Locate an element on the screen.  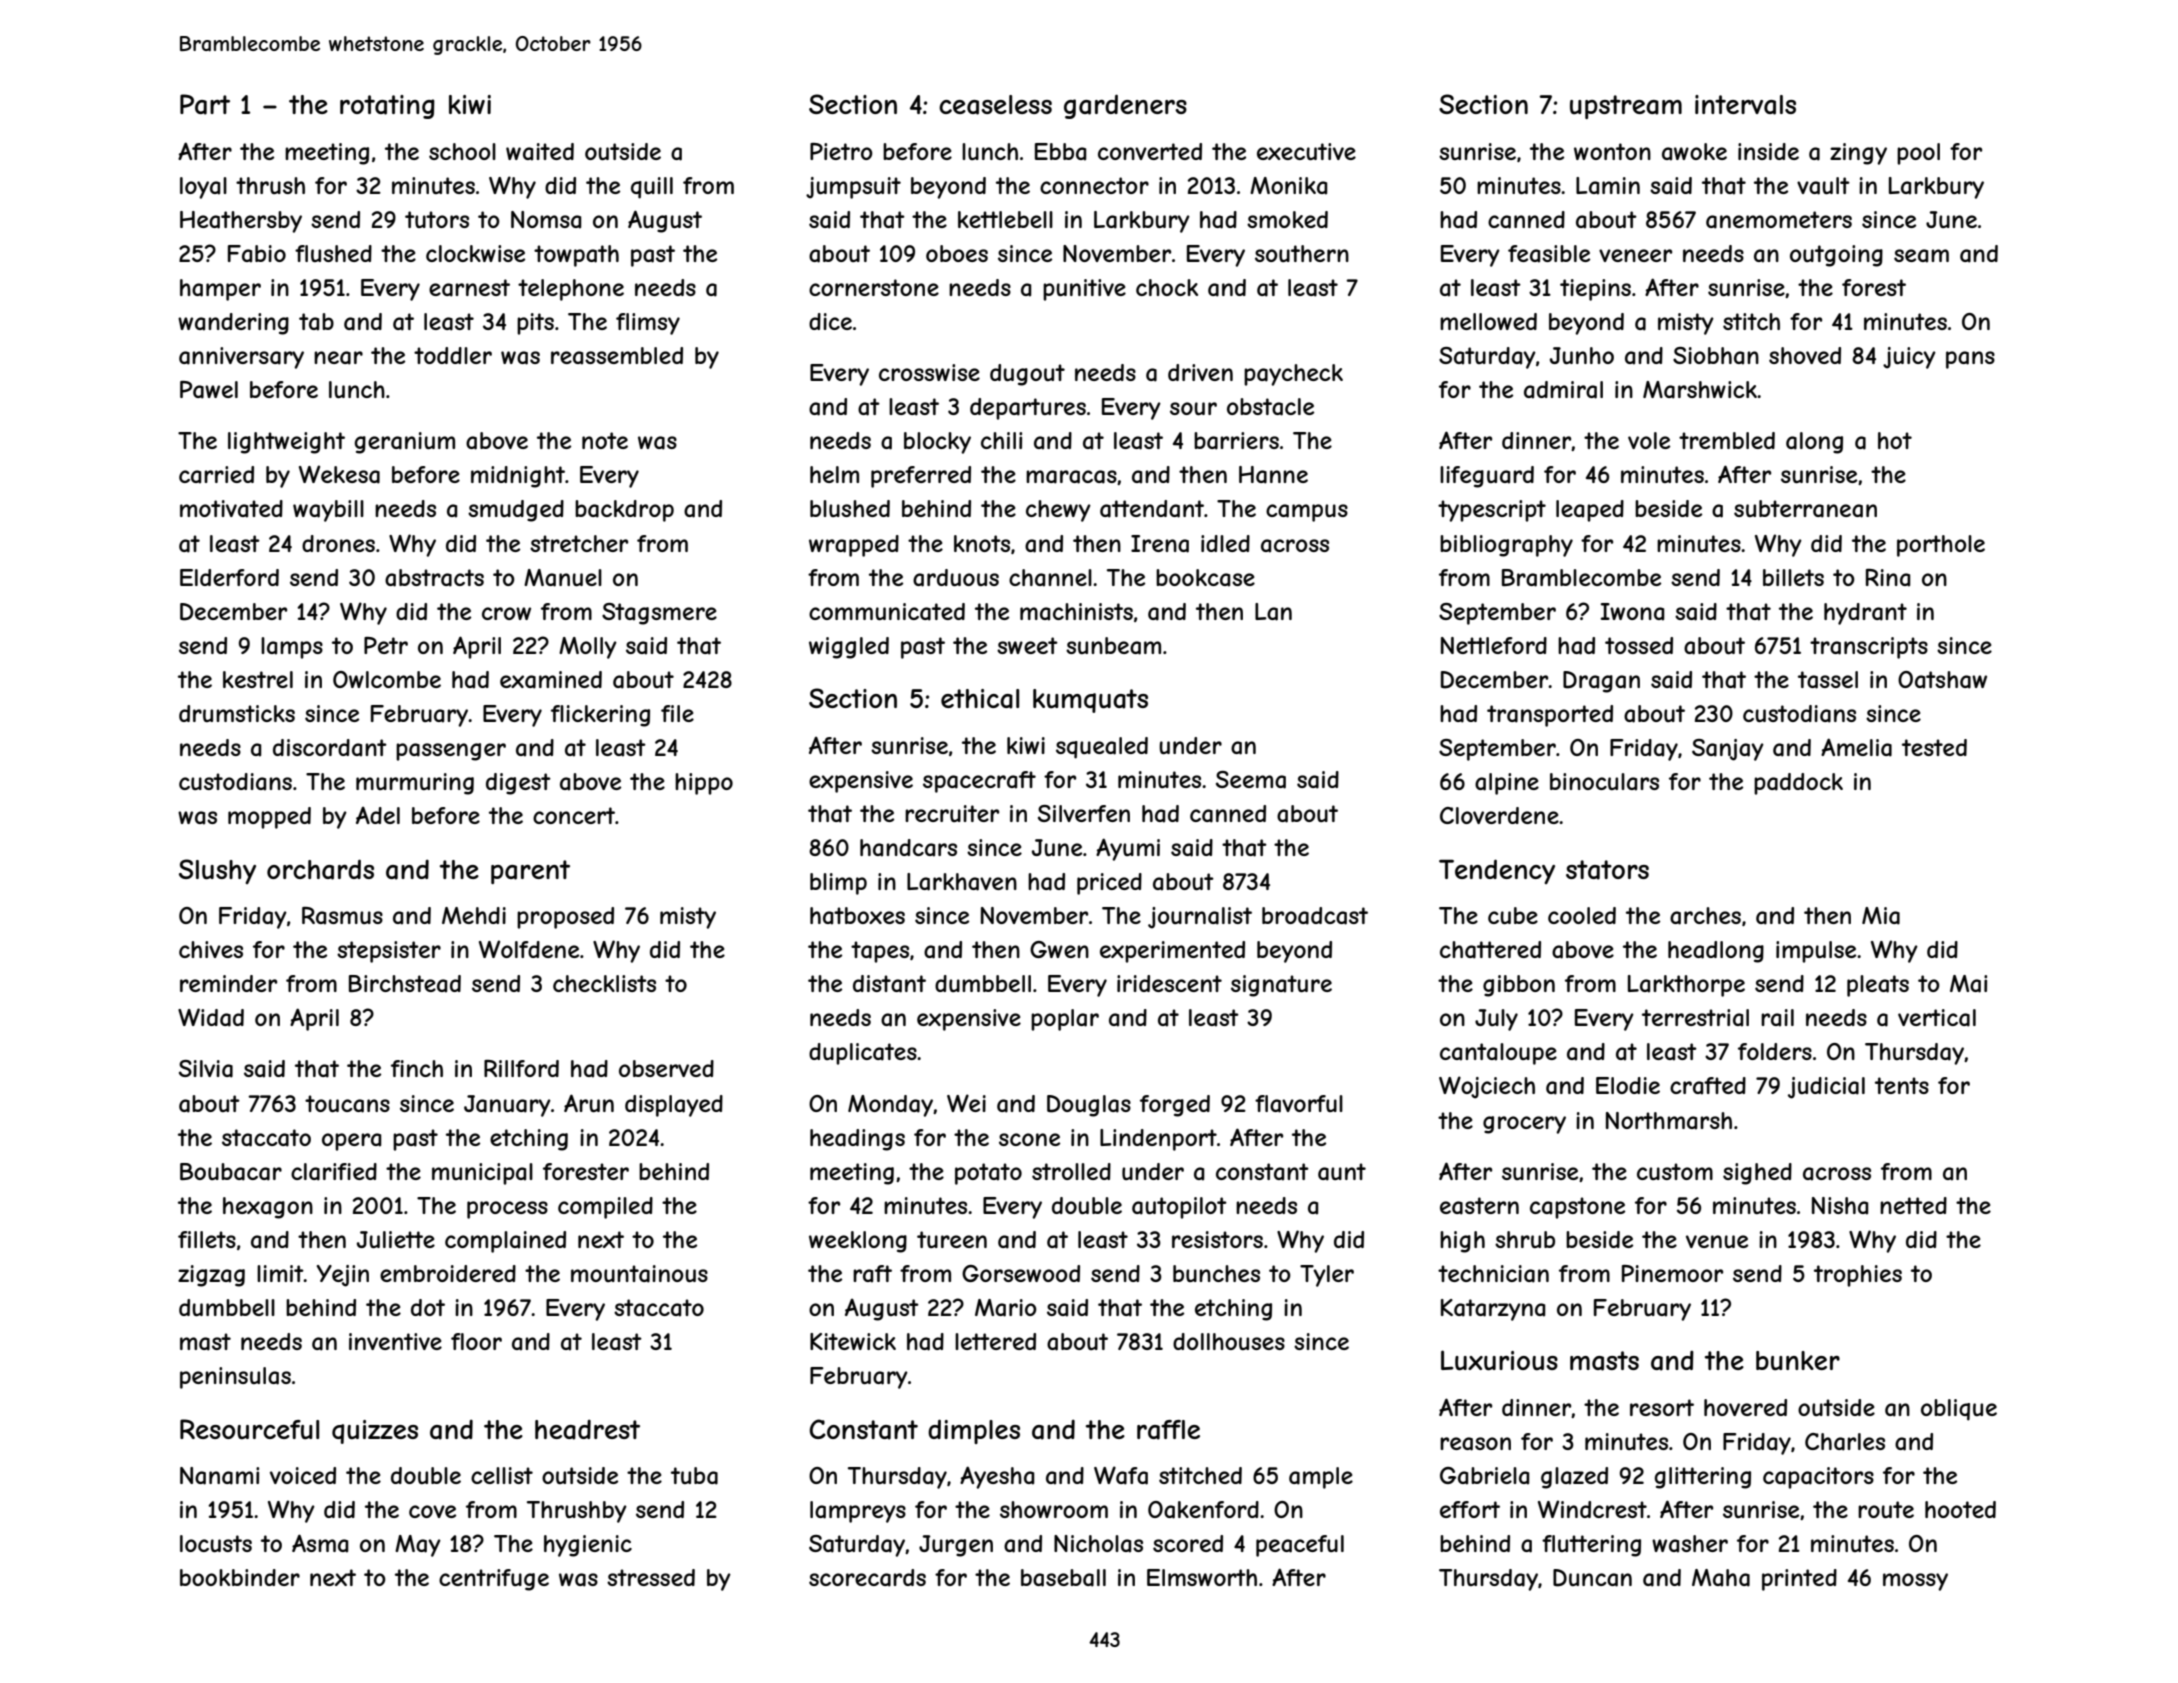
outgoing is located at coordinates (1836, 256).
